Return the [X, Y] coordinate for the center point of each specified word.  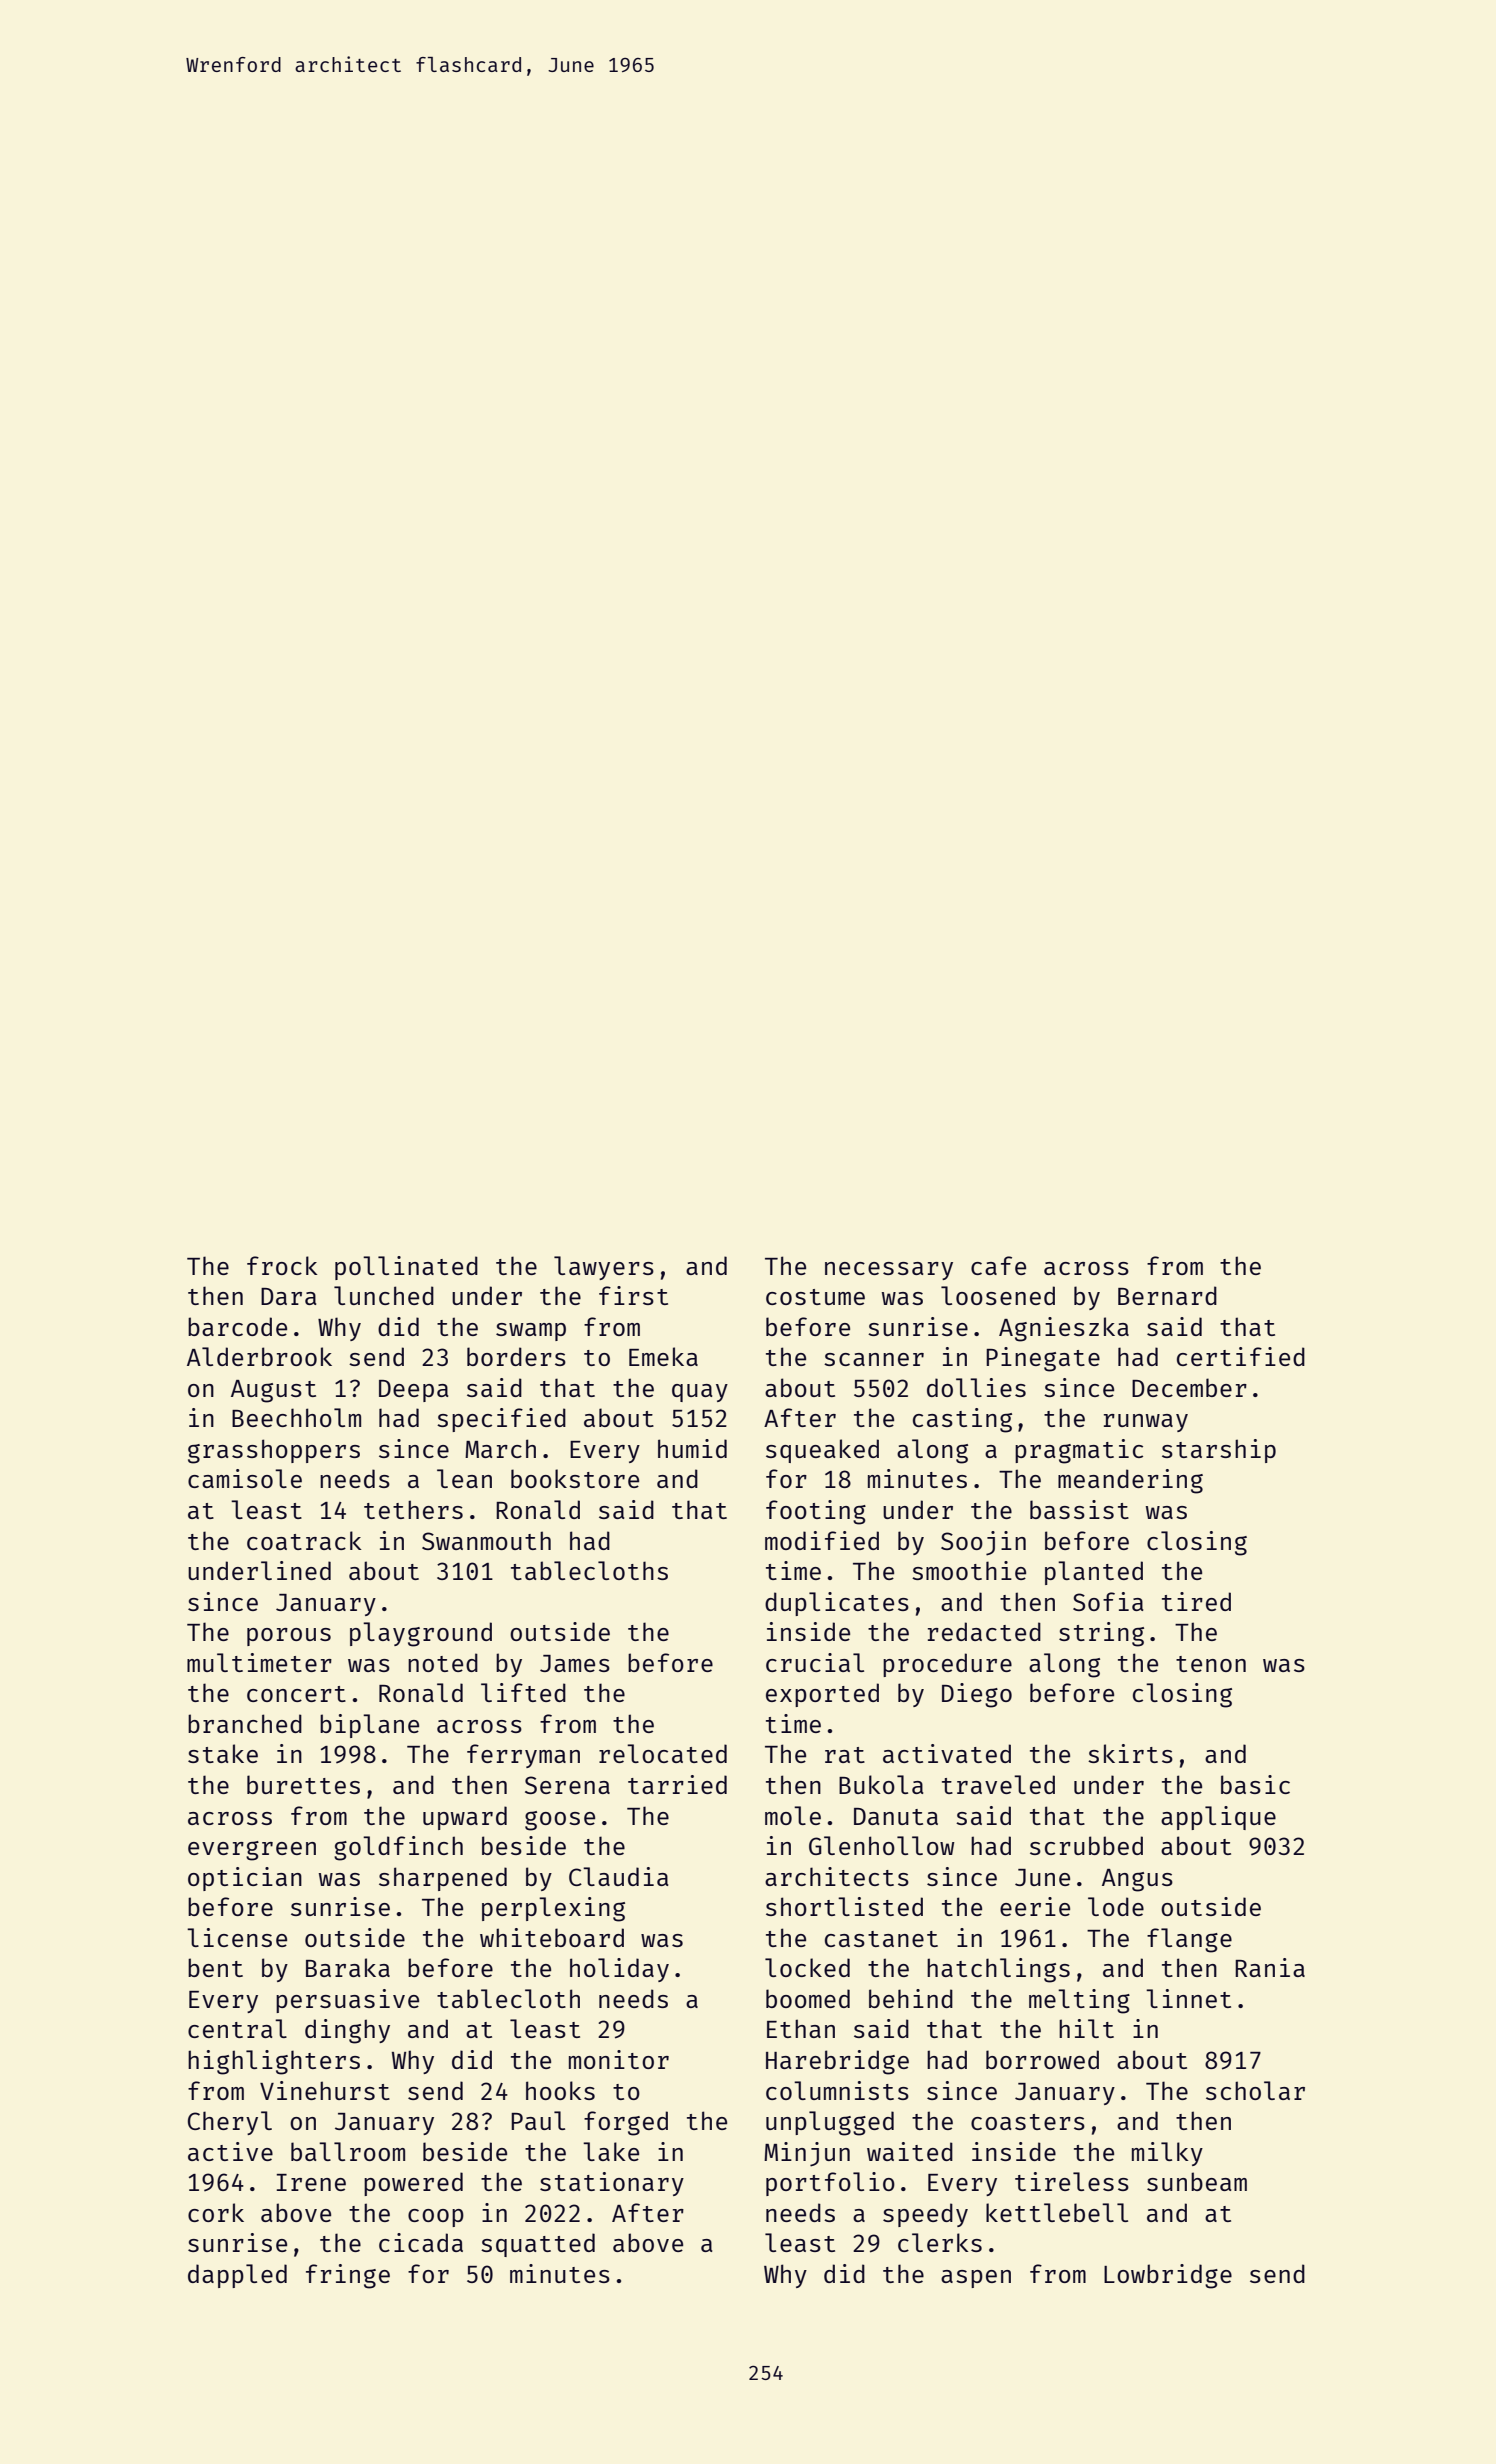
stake [223, 1753]
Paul [538, 2120]
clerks [940, 2242]
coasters [1028, 2122]
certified [1241, 1356]
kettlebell [1057, 2212]
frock [282, 1265]
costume [815, 1297]
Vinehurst [325, 2090]
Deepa [413, 1391]
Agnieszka [1064, 1329]
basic [1255, 1784]
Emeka [663, 1356]
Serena [567, 1785]
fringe [348, 2276]
